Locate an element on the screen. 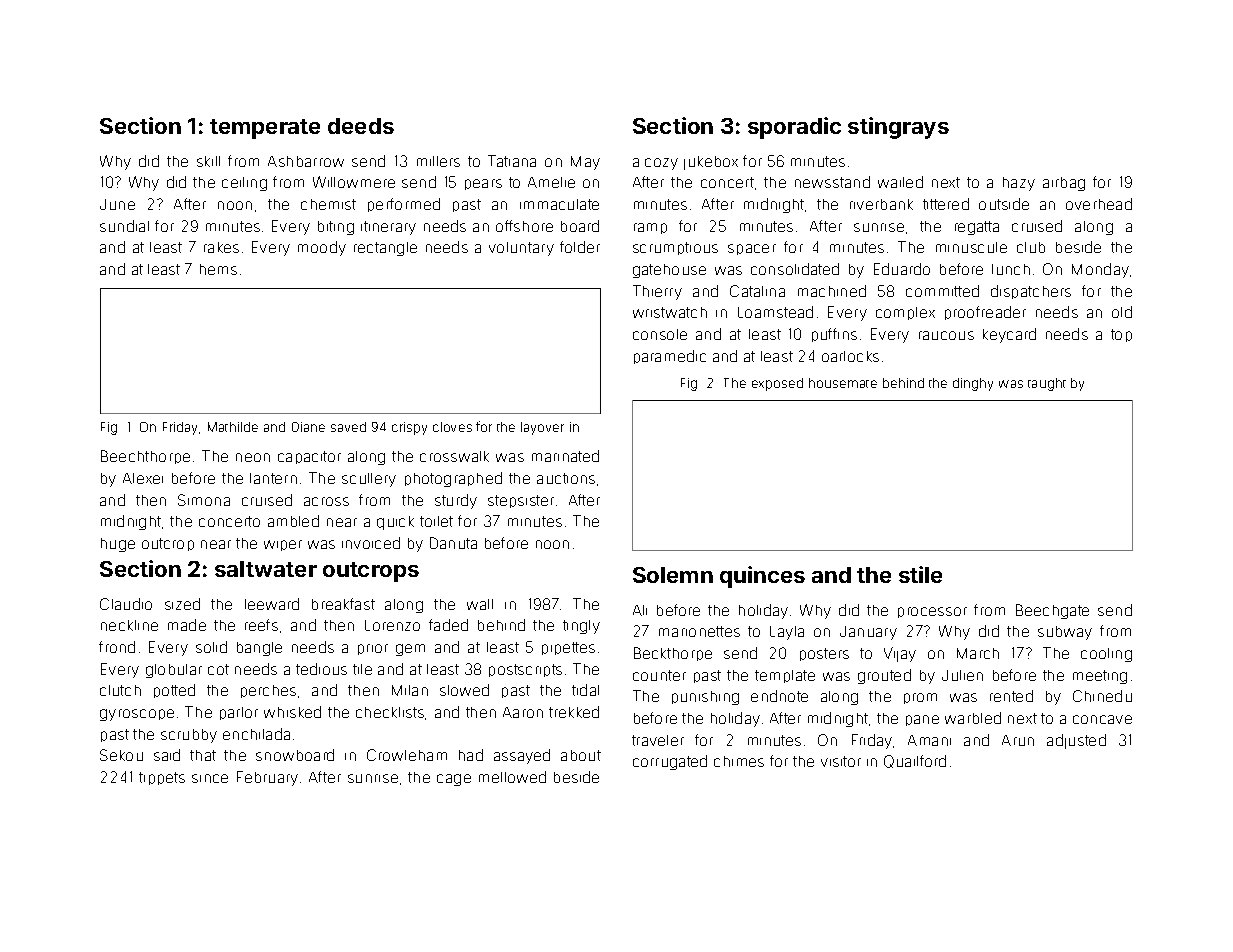 This screenshot has width=1233, height=952. Solemn is located at coordinates (673, 575).
